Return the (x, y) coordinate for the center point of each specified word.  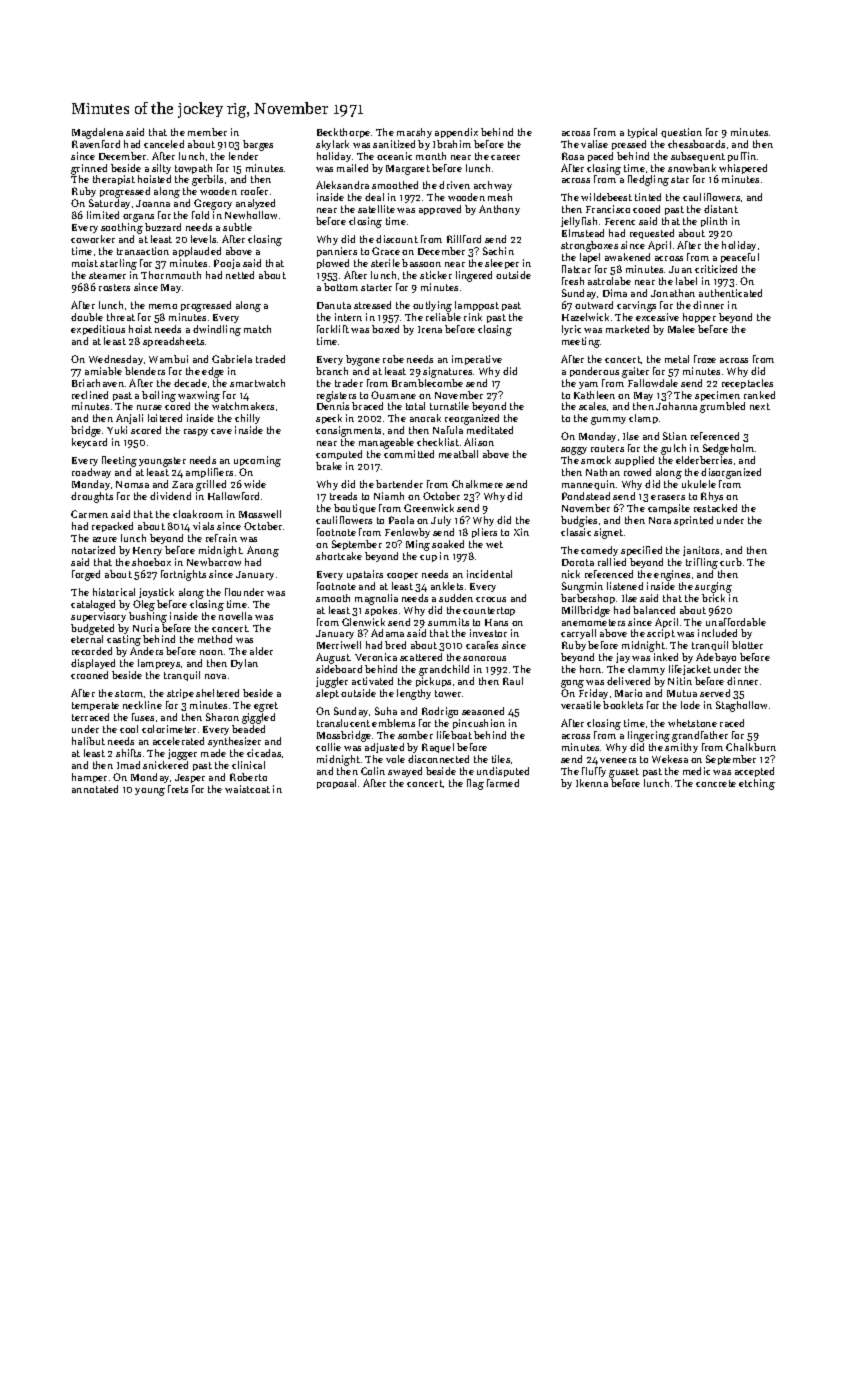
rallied (612, 562)
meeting (581, 342)
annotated (95, 789)
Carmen (89, 514)
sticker (436, 275)
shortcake (339, 556)
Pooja (227, 264)
